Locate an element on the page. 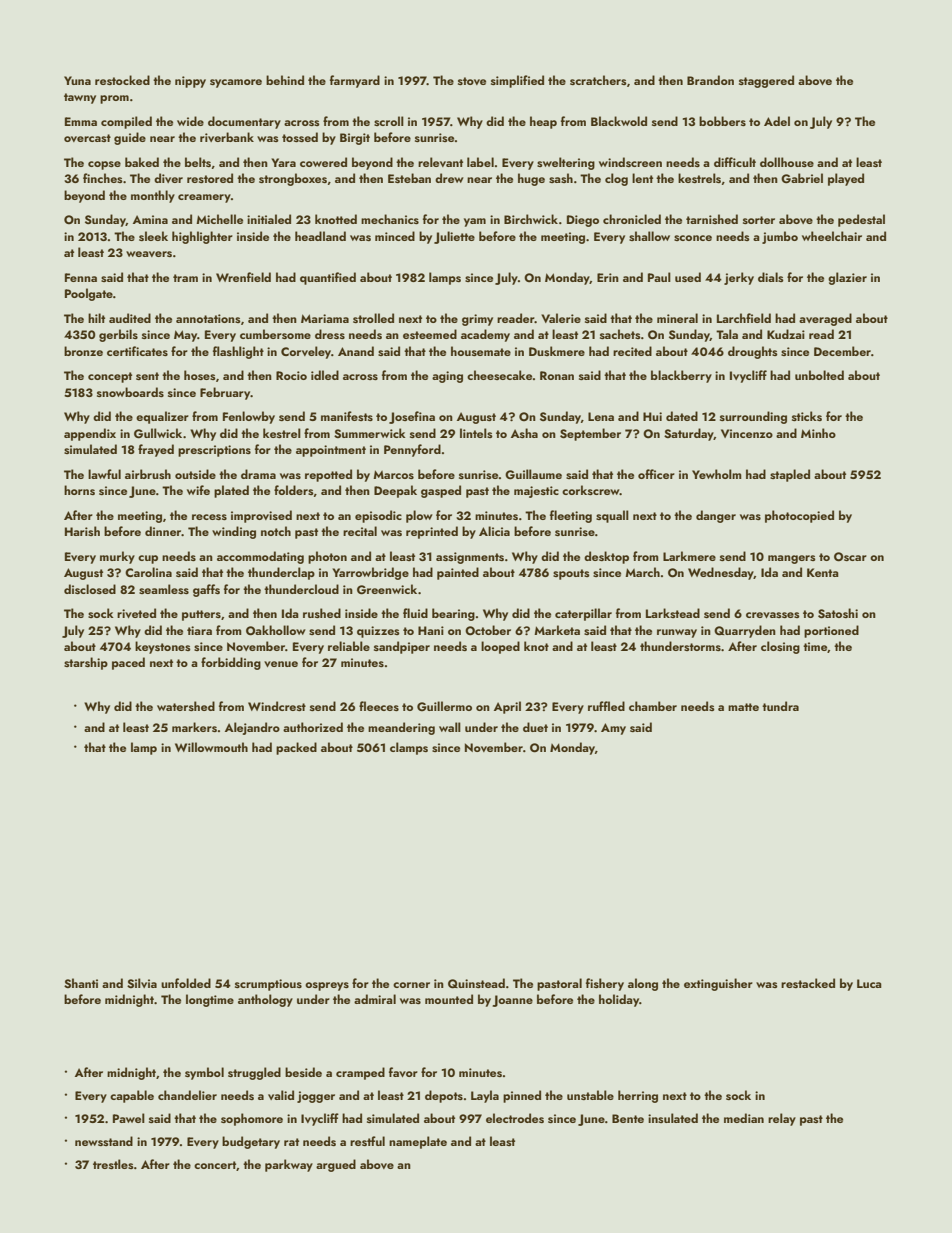 Image resolution: width=952 pixels, height=1233 pixels. appendix is located at coordinates (90, 434).
